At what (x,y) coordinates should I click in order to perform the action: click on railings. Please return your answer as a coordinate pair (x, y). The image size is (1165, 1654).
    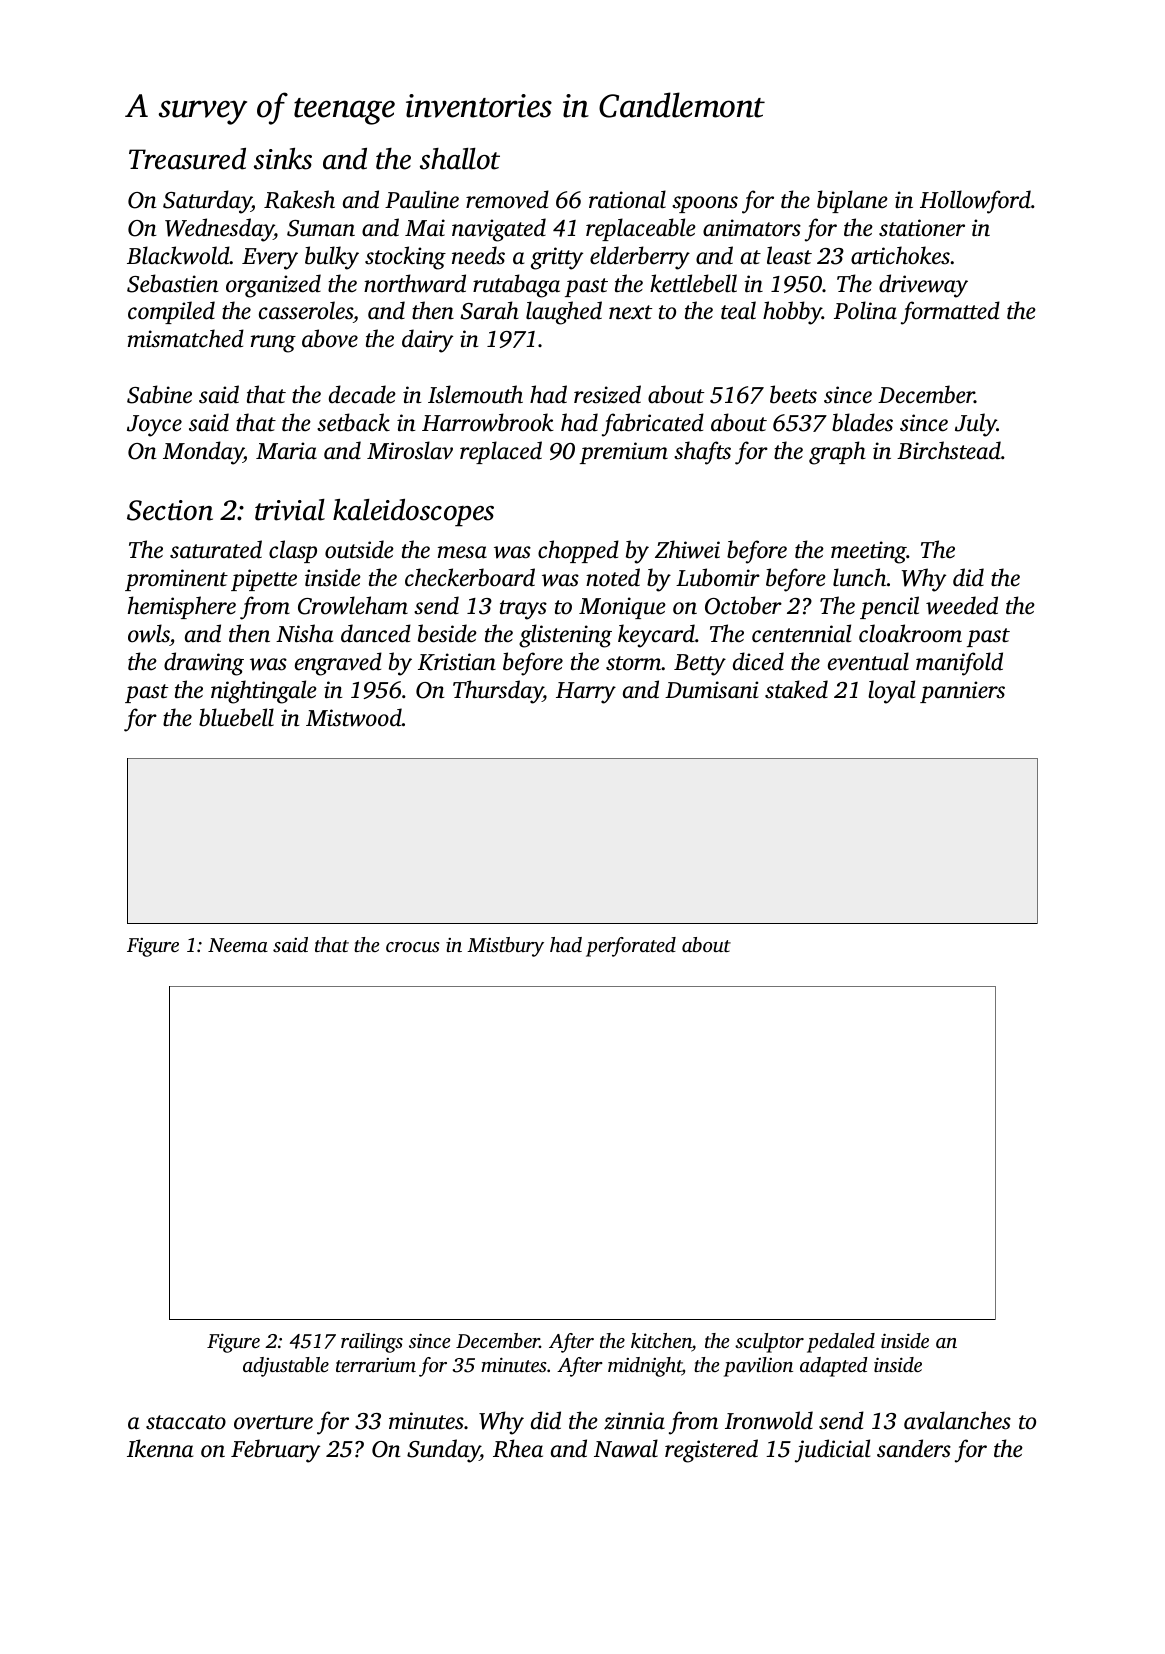
    Looking at the image, I should click on (372, 1343).
